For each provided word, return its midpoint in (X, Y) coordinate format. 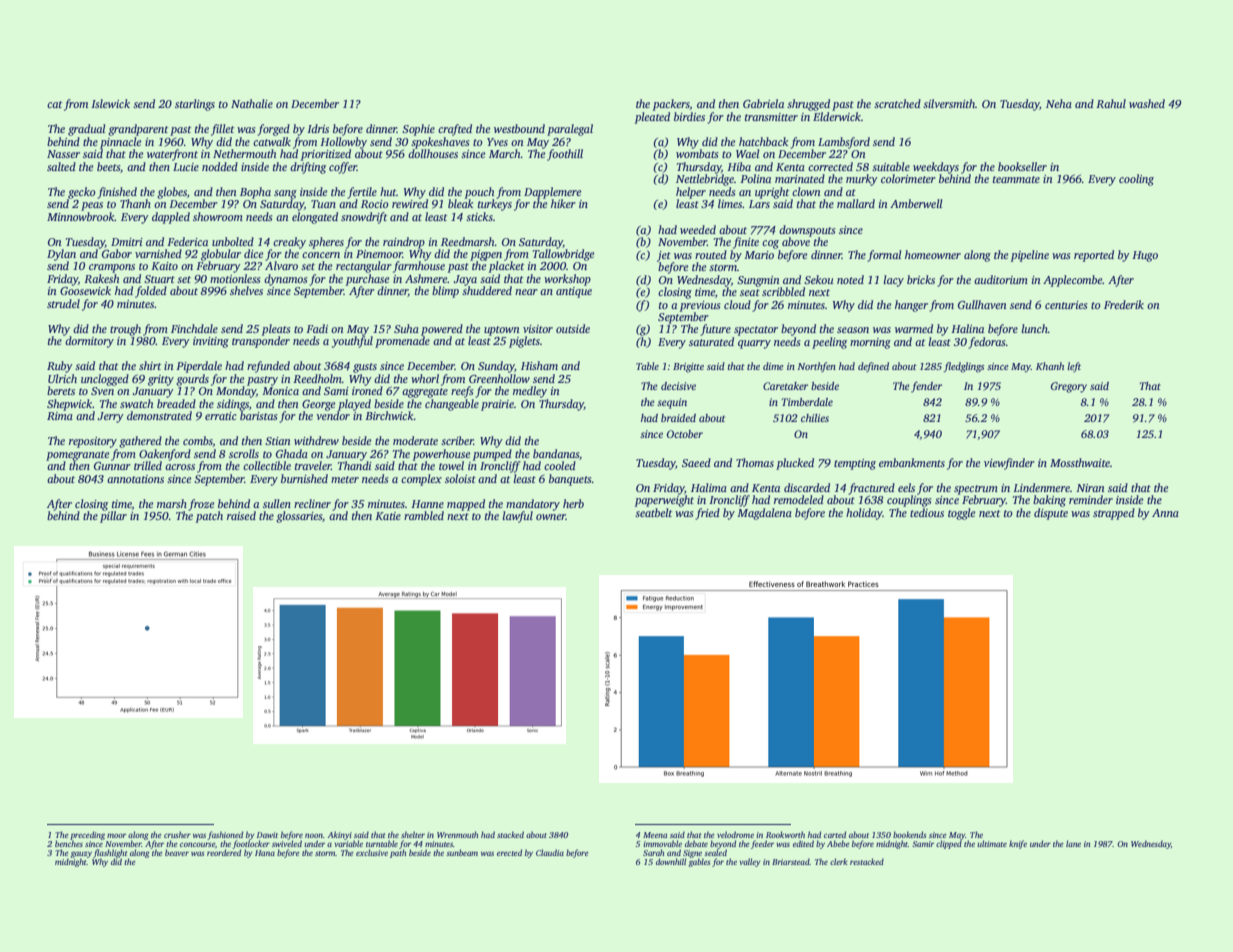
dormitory (89, 342)
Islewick (110, 103)
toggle (962, 514)
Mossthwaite (1080, 462)
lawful (517, 517)
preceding (87, 835)
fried (707, 514)
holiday (864, 514)
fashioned (225, 835)
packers (671, 105)
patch (209, 517)
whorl (425, 378)
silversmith (949, 103)
